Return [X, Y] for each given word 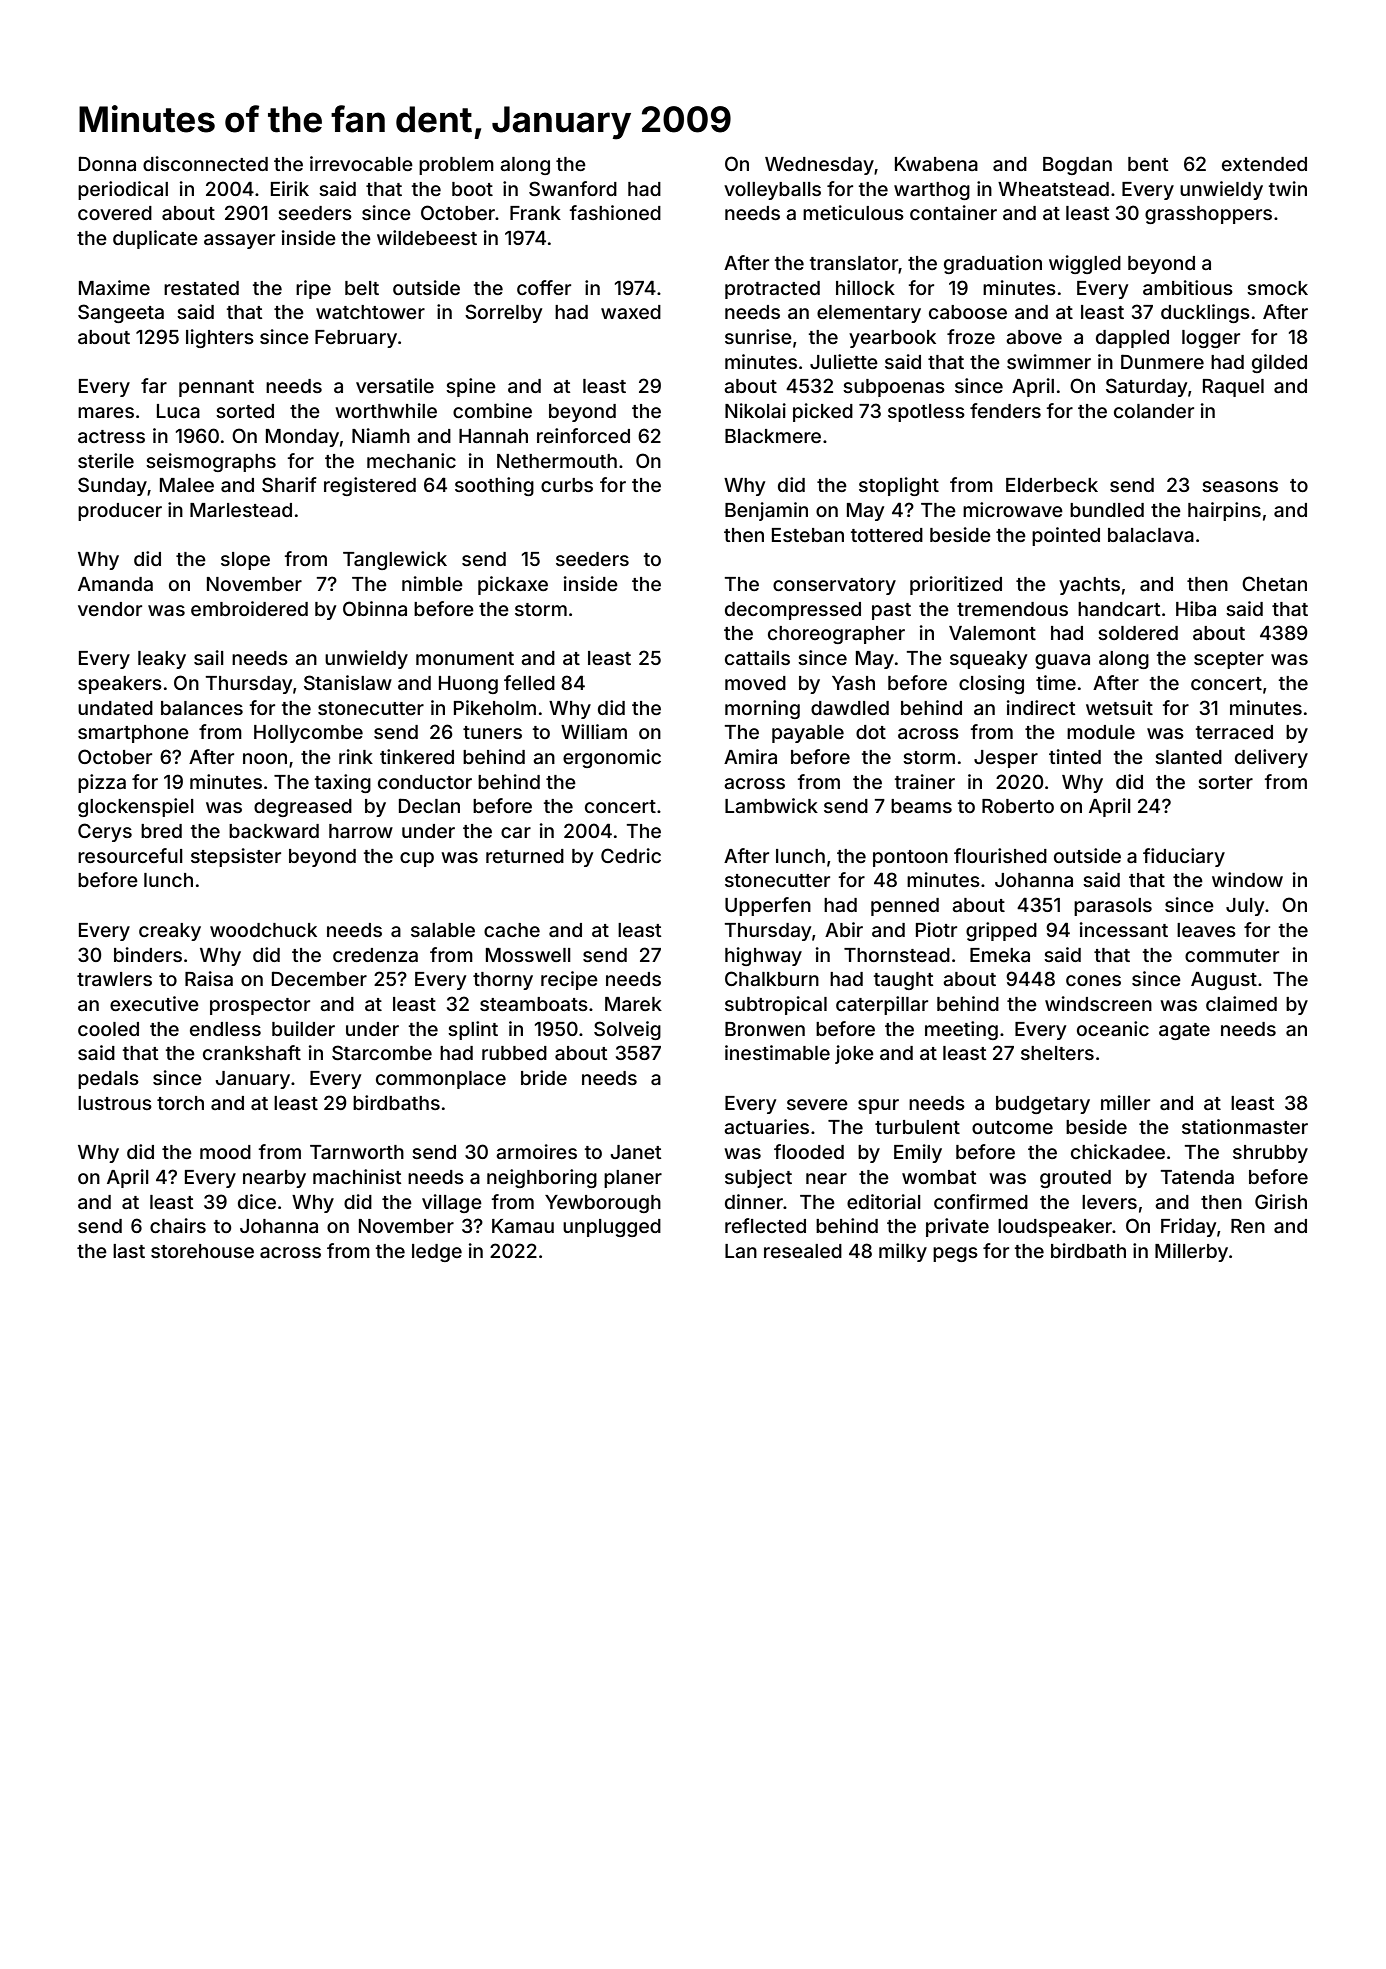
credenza [375, 955]
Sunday [112, 486]
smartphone [133, 734]
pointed [1066, 536]
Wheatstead [1053, 189]
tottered [887, 535]
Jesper [1006, 759]
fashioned [615, 212]
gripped [1001, 931]
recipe [569, 980]
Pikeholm [495, 707]
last [129, 1251]
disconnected [205, 163]
